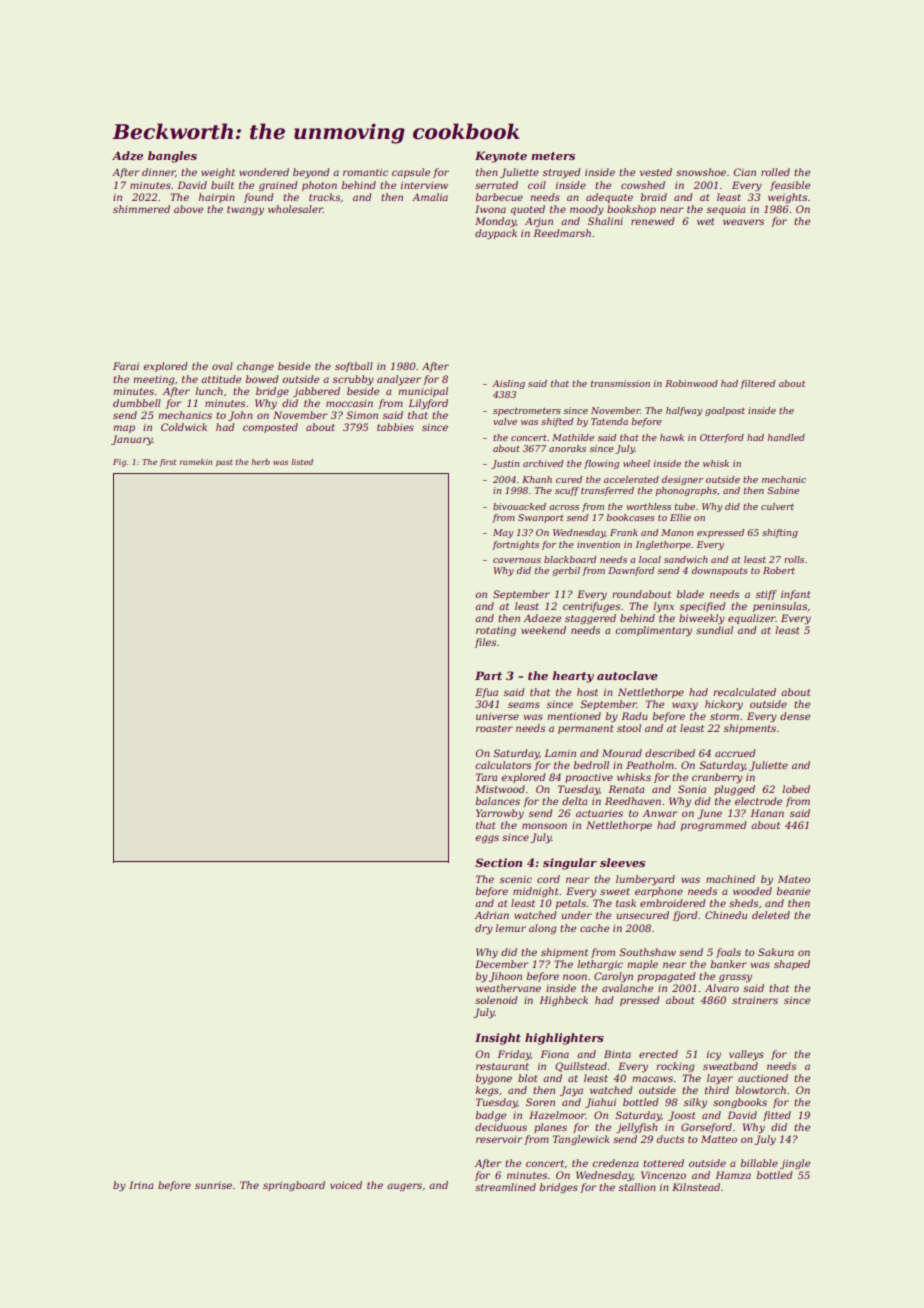 This screenshot has width=924, height=1308. What do you see at coordinates (423, 392) in the screenshot?
I see `municipal` at bounding box center [423, 392].
